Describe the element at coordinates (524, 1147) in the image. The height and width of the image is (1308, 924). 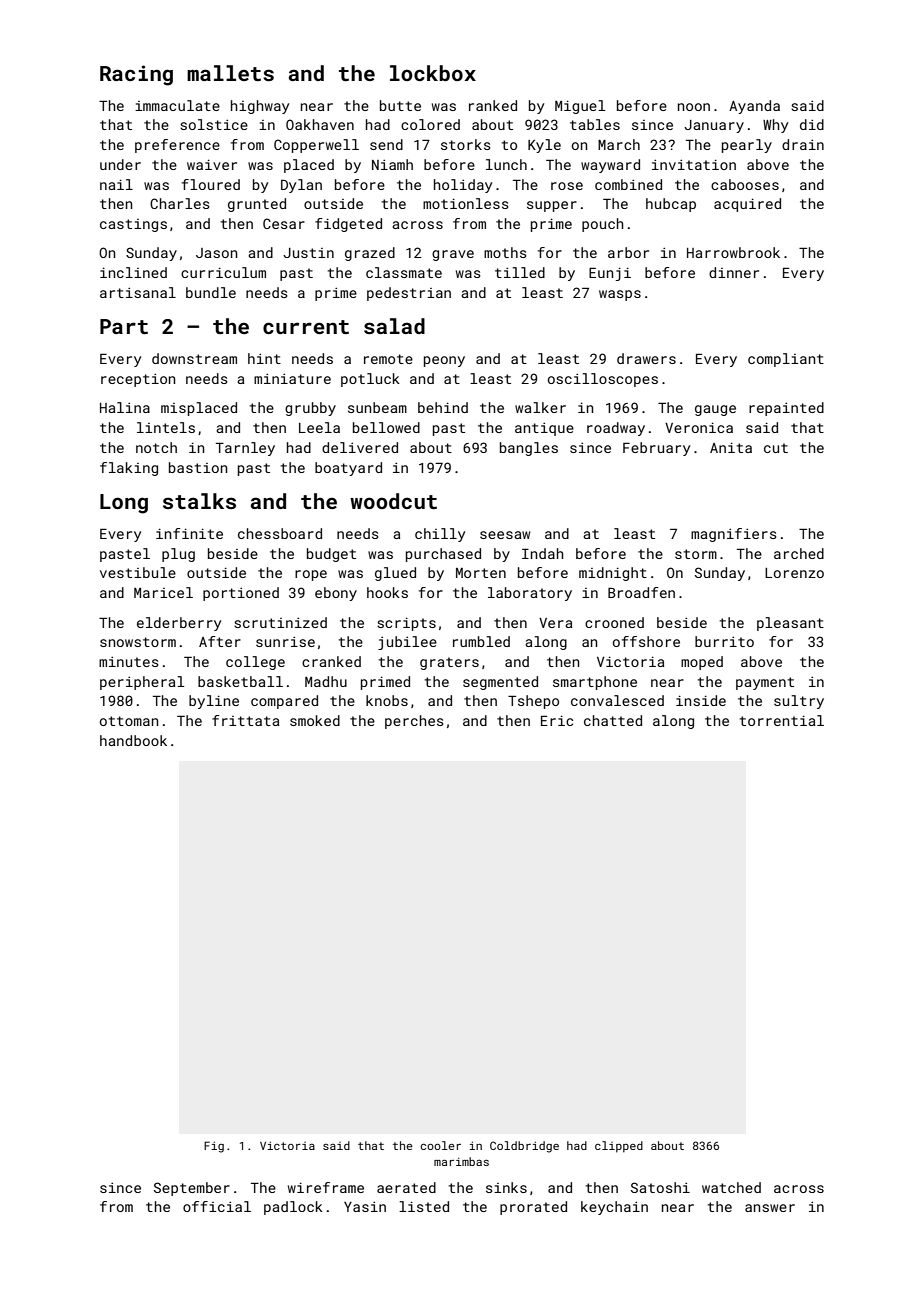
I see `Coldbridge` at that location.
